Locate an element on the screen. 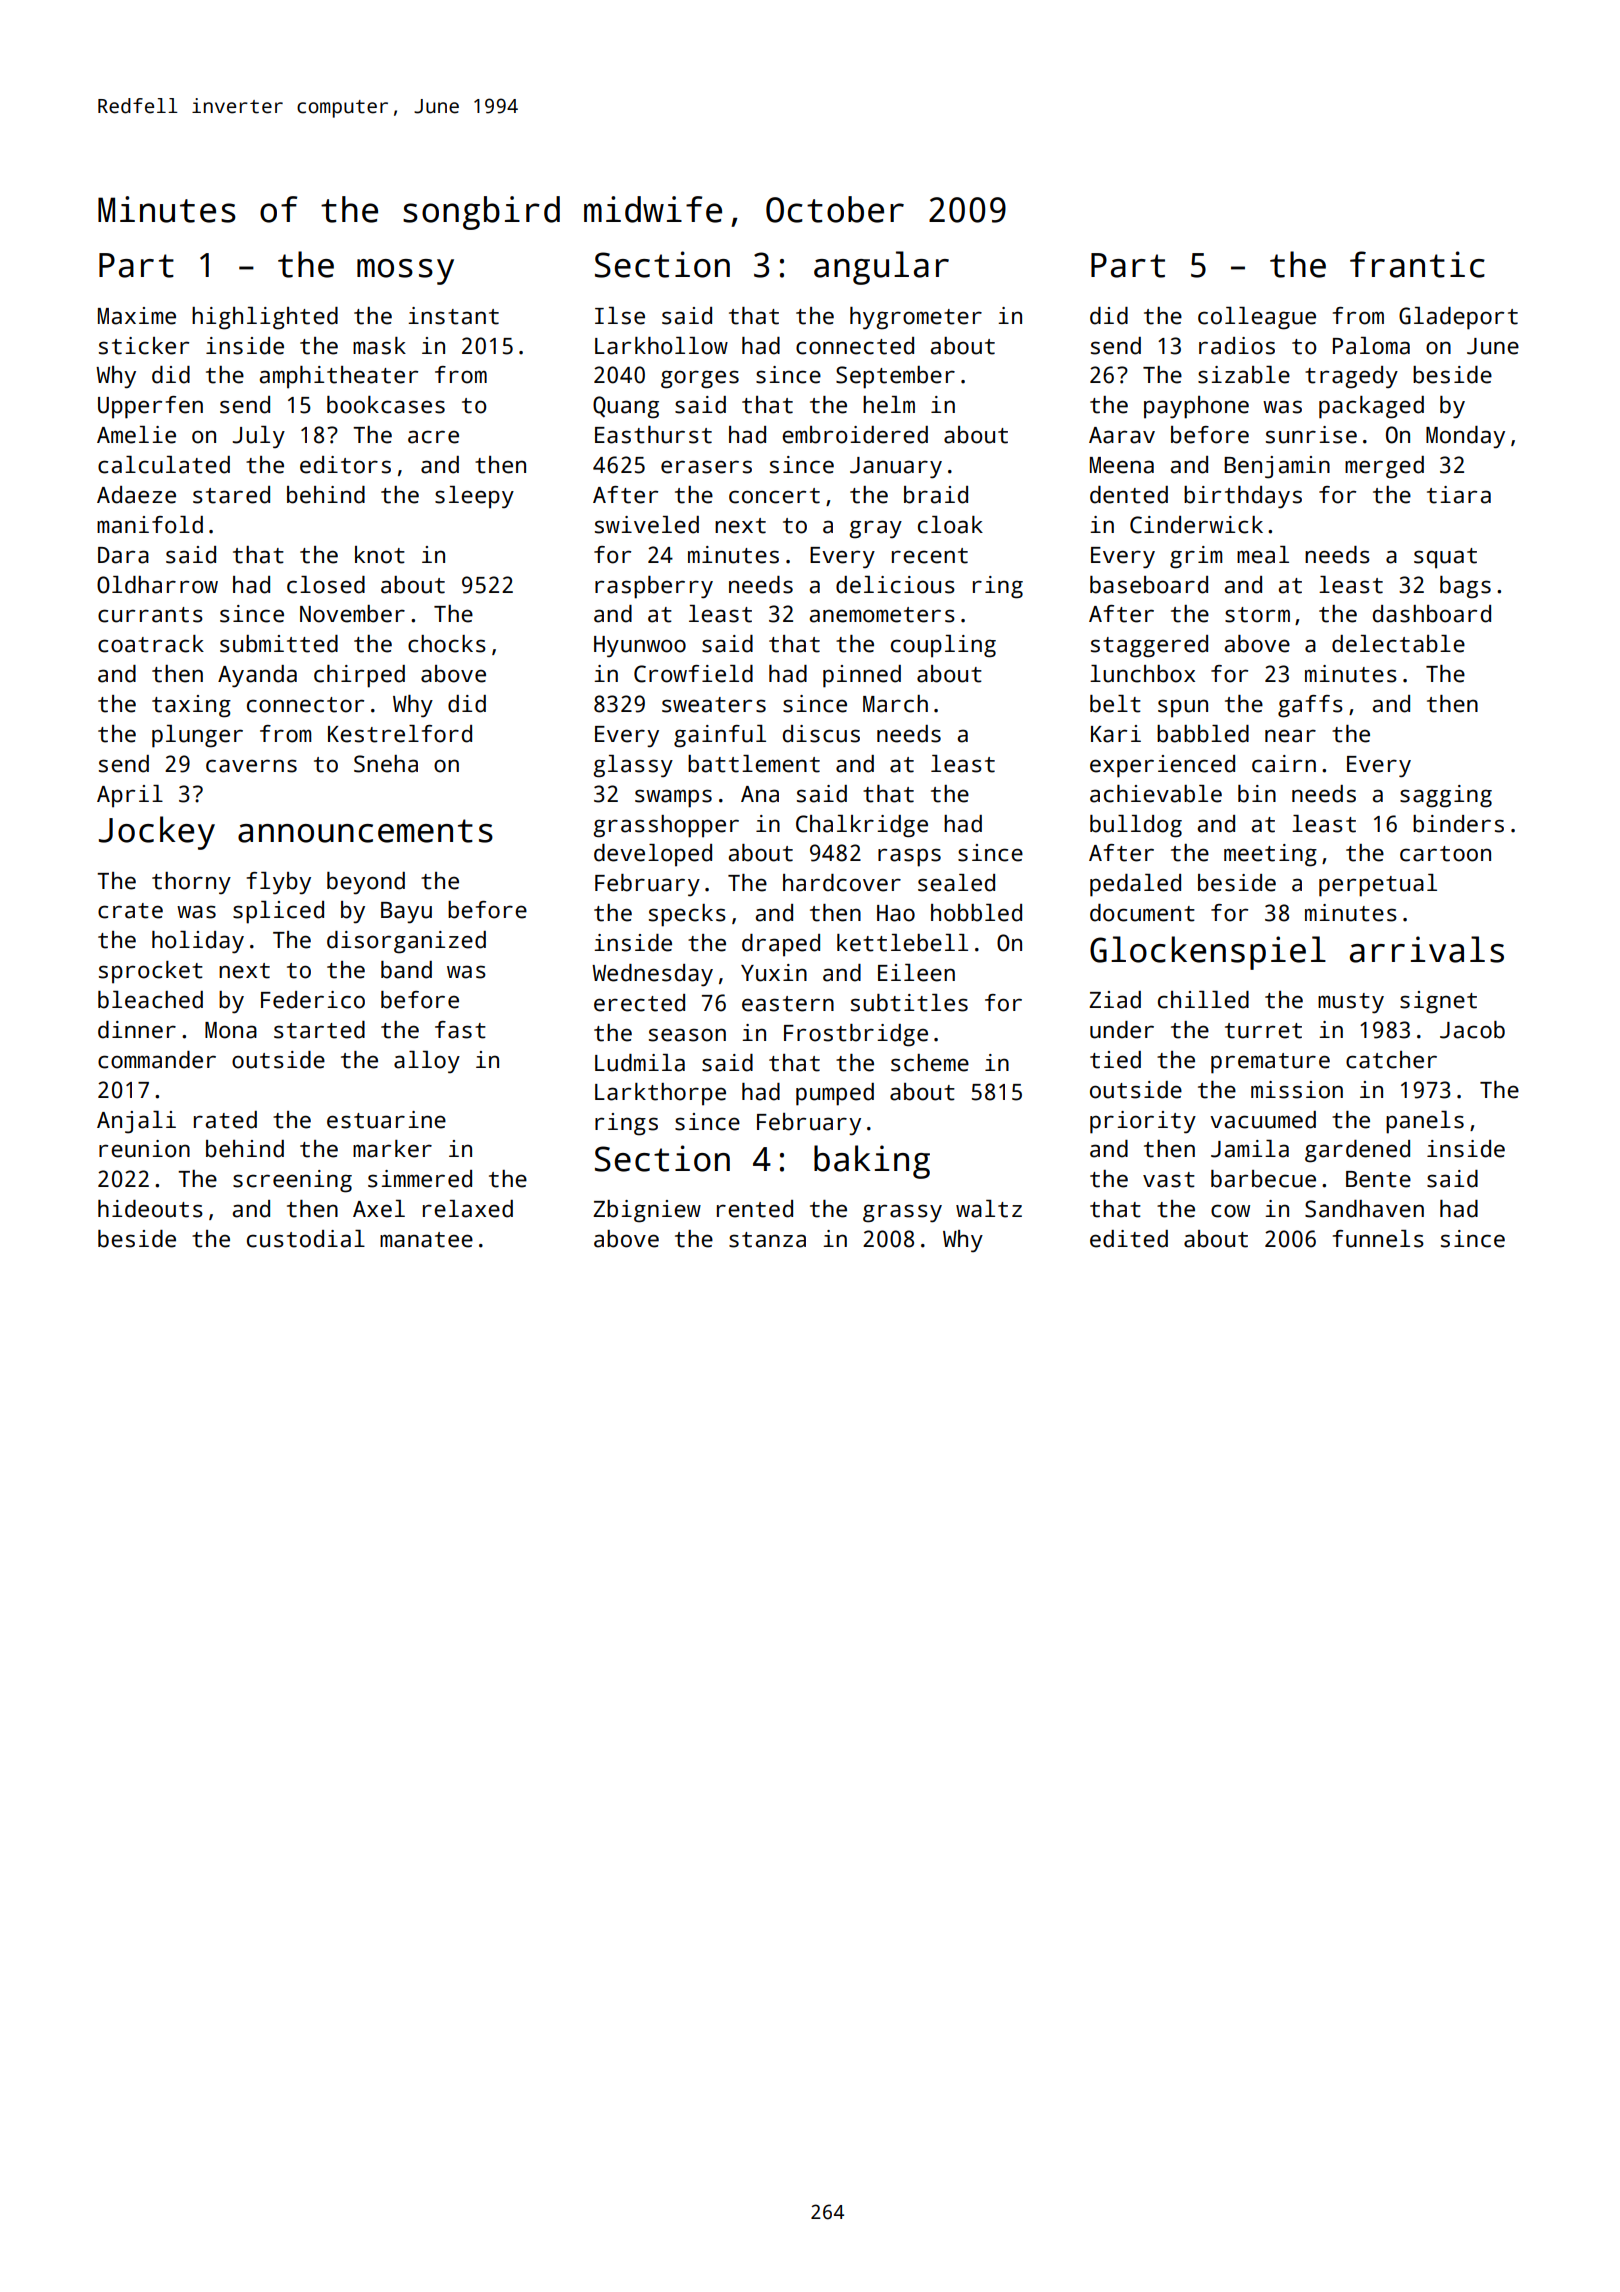 This screenshot has height=2292, width=1620. scheme is located at coordinates (930, 1063).
